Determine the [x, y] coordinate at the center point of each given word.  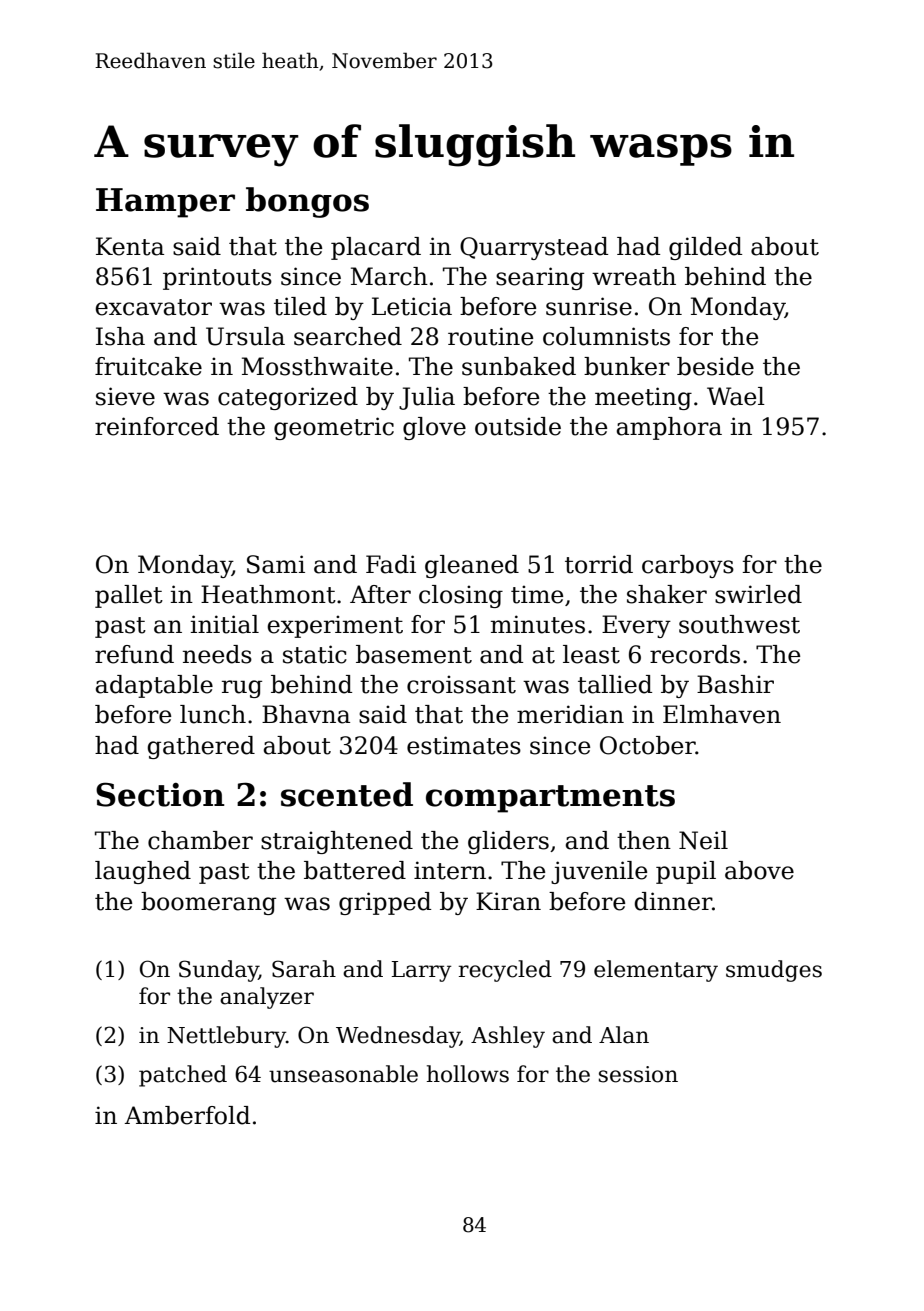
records [695, 654]
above [759, 870]
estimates [464, 745]
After [380, 594]
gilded [705, 248]
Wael [736, 396]
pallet [129, 596]
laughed [143, 872]
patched [183, 1076]
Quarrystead [534, 248]
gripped [385, 903]
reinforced [157, 426]
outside [518, 426]
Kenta [130, 246]
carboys [688, 566]
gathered [201, 747]
